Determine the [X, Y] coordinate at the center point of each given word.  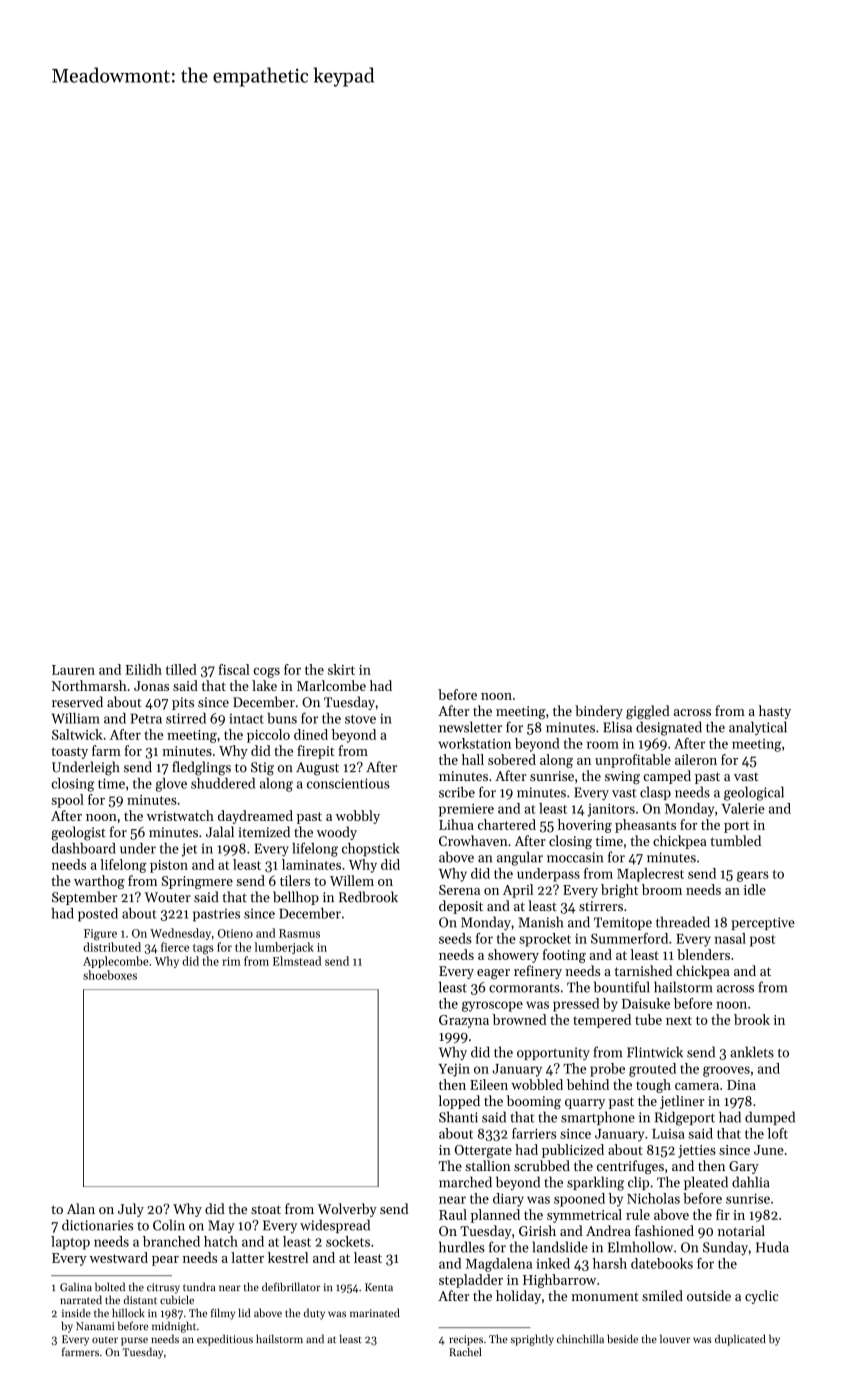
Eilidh [143, 669]
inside [76, 1313]
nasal [730, 938]
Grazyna [464, 1021]
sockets [348, 1241]
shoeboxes [110, 975]
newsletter [470, 727]
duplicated [740, 1340]
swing [622, 777]
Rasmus [299, 933]
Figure [100, 935]
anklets [752, 1052]
